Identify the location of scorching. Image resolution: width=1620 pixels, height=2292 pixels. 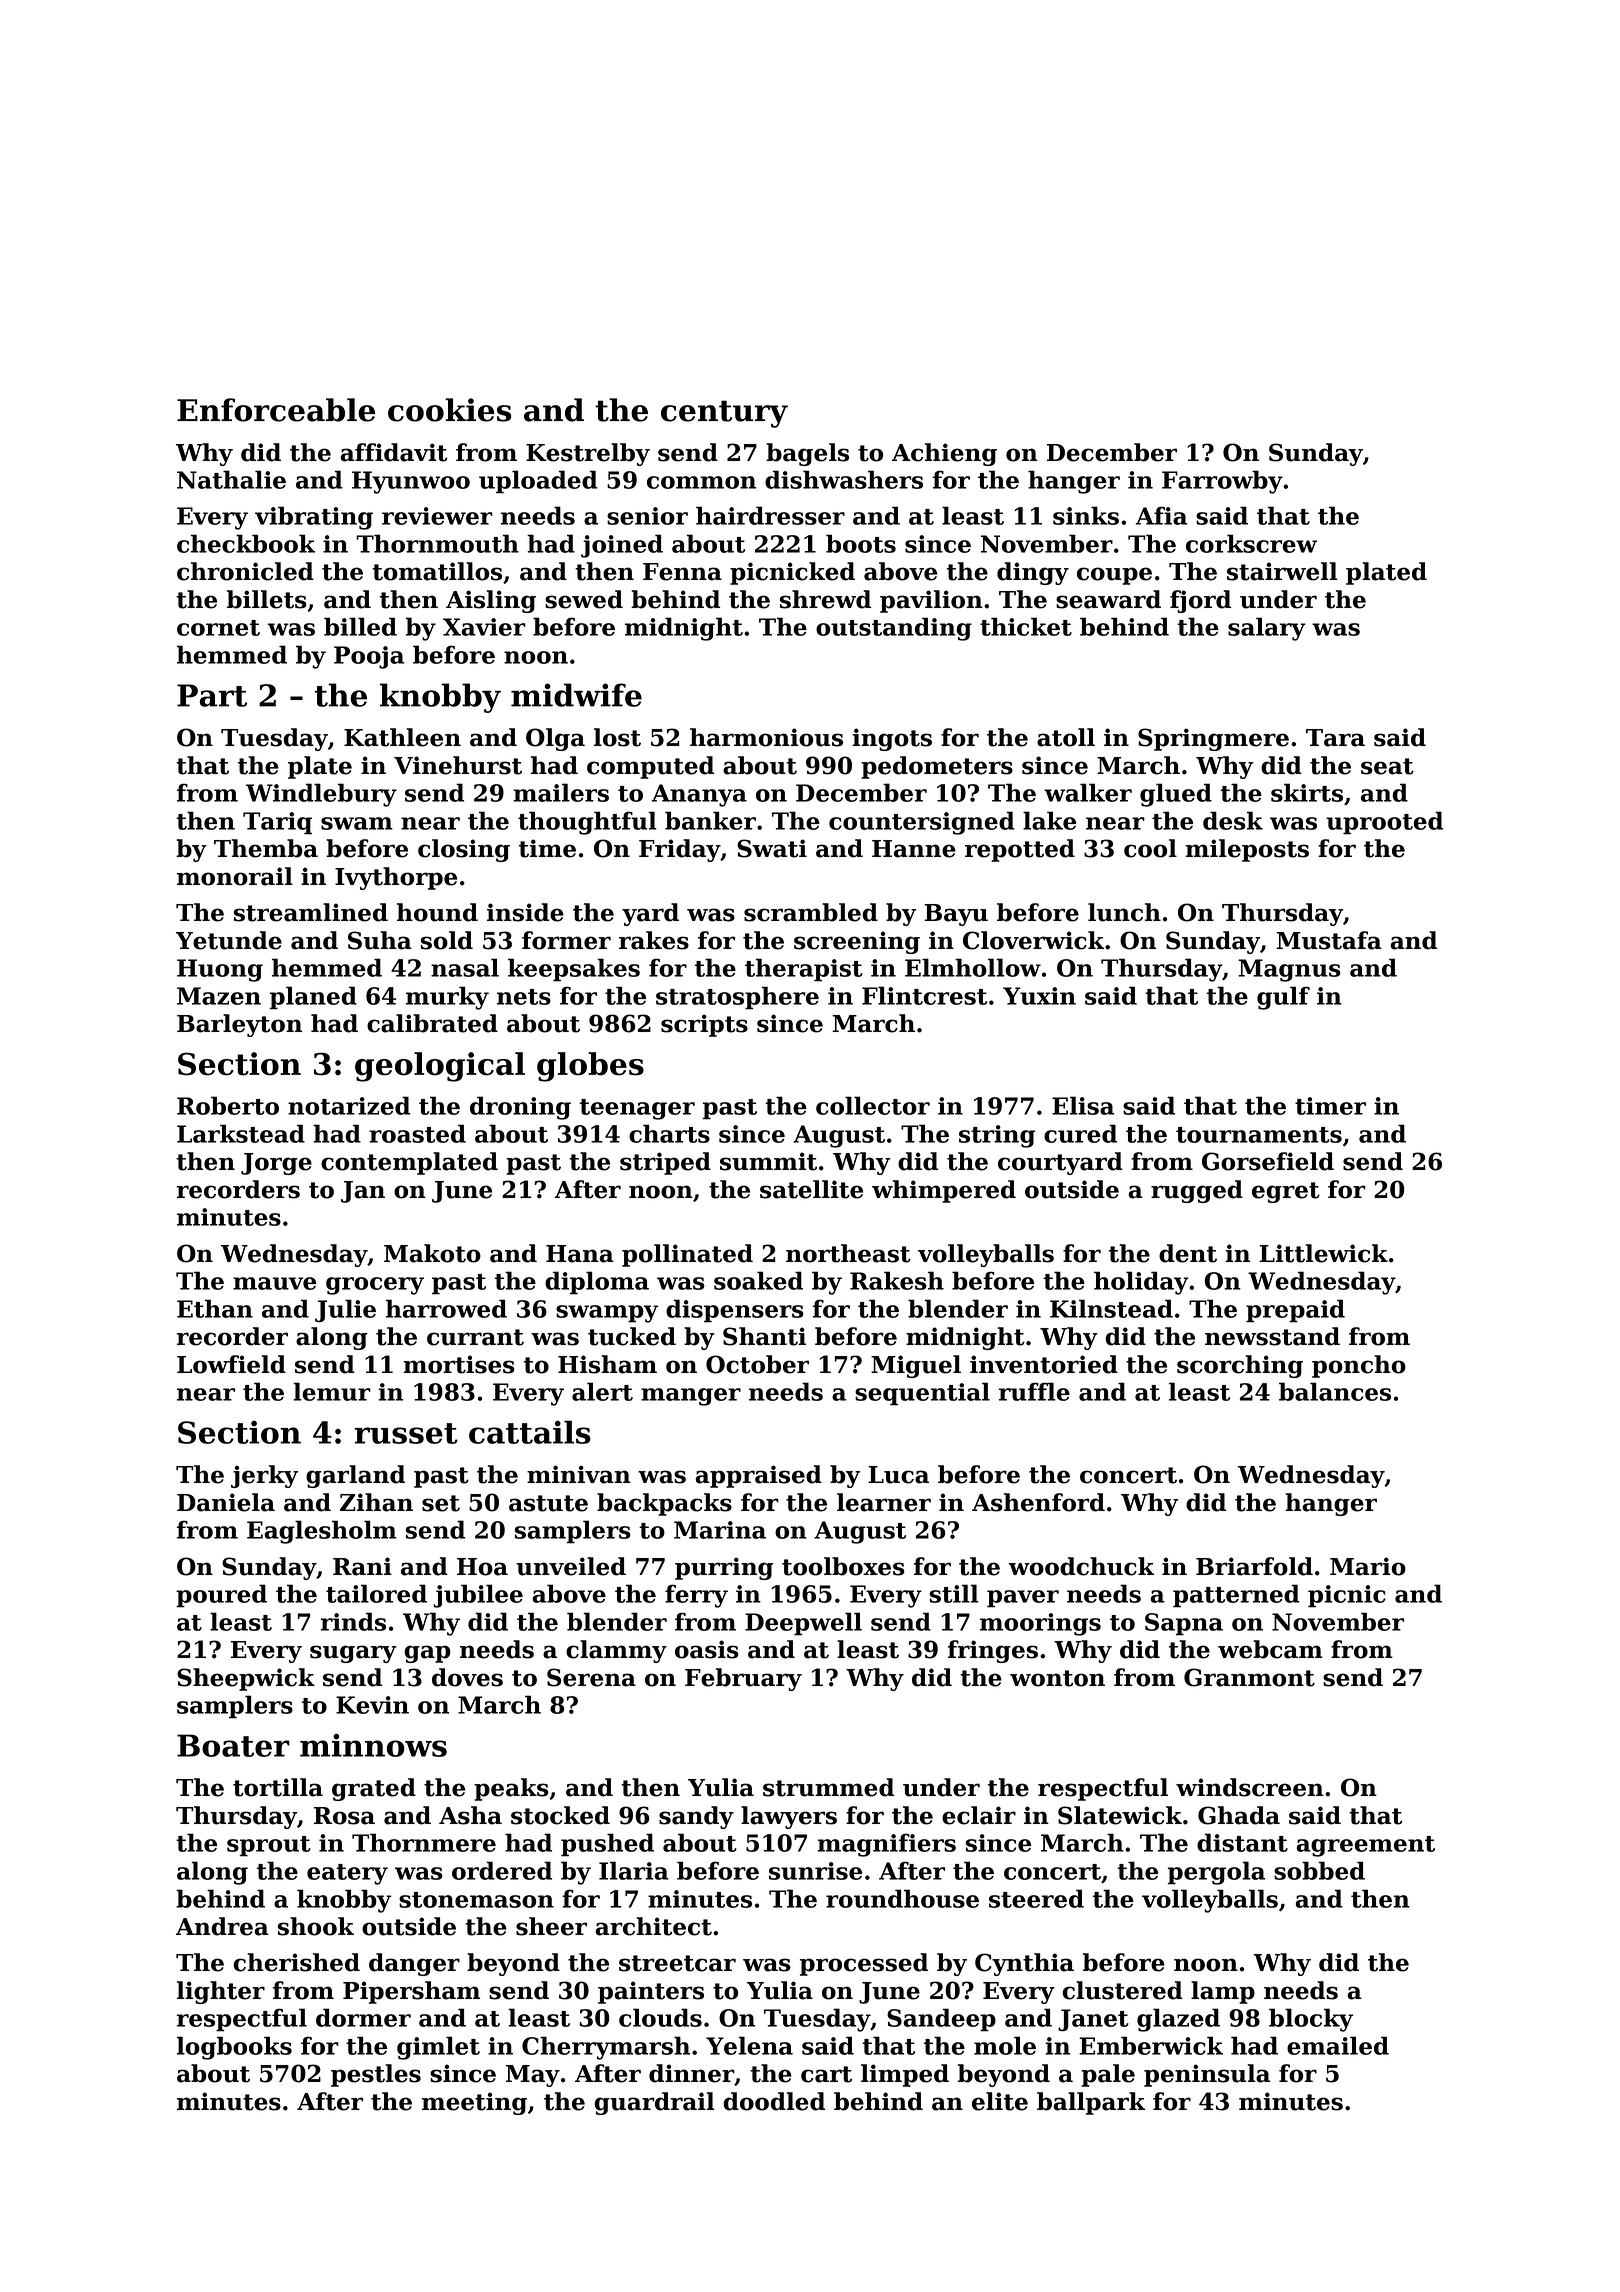
(1240, 1366).
